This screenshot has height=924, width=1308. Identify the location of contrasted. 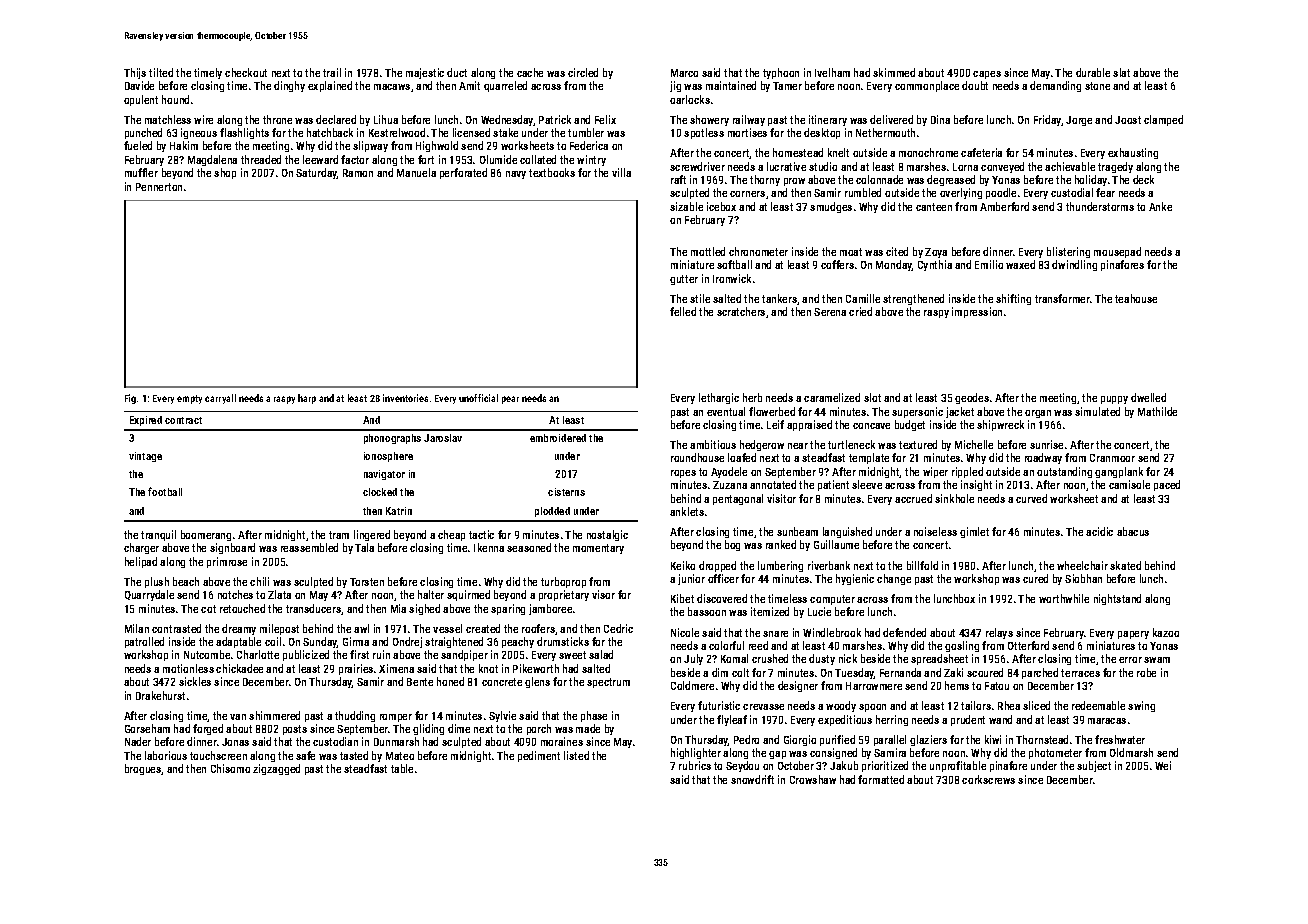
(176, 628).
